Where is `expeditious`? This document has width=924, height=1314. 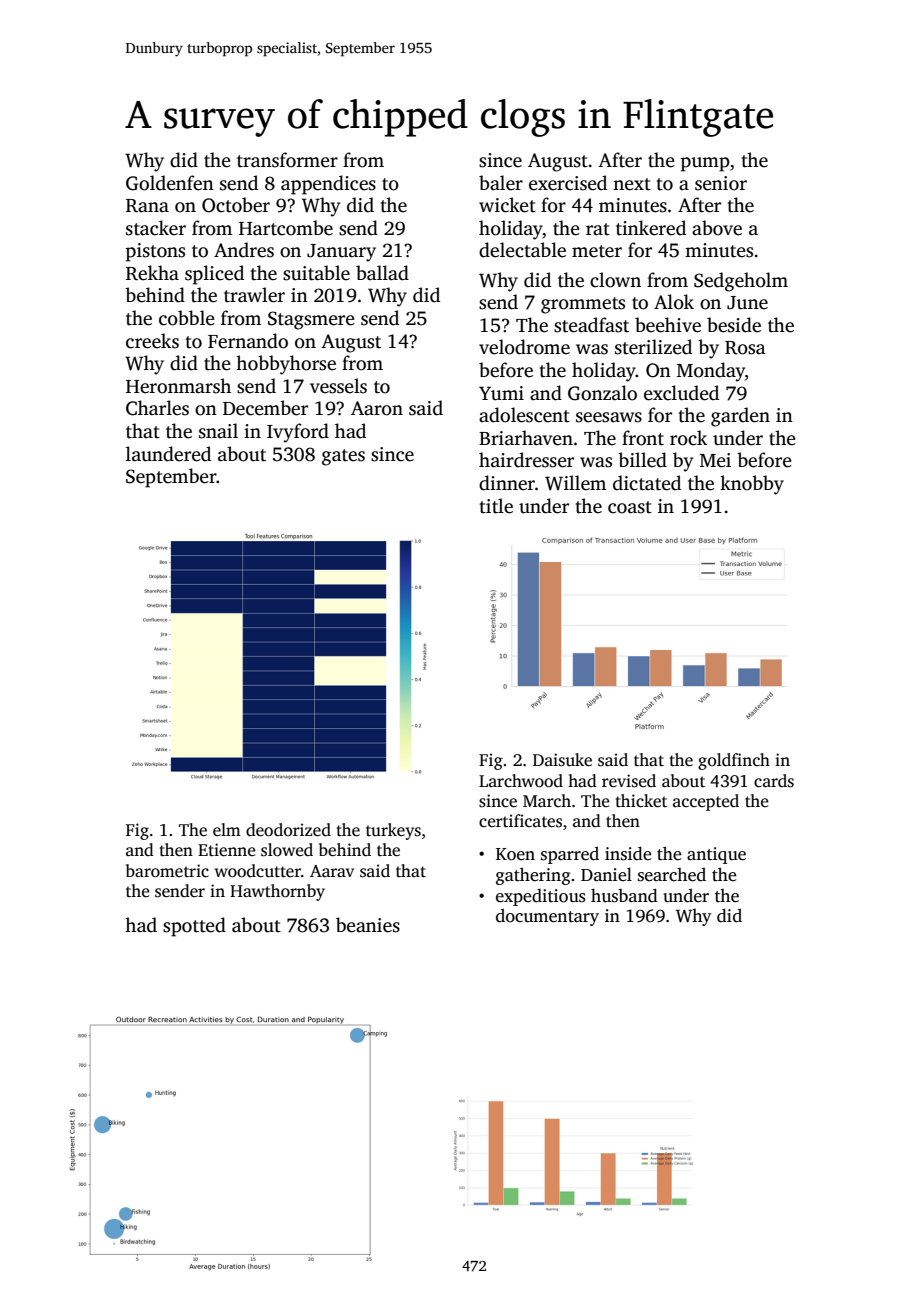 expeditious is located at coordinates (541, 897).
